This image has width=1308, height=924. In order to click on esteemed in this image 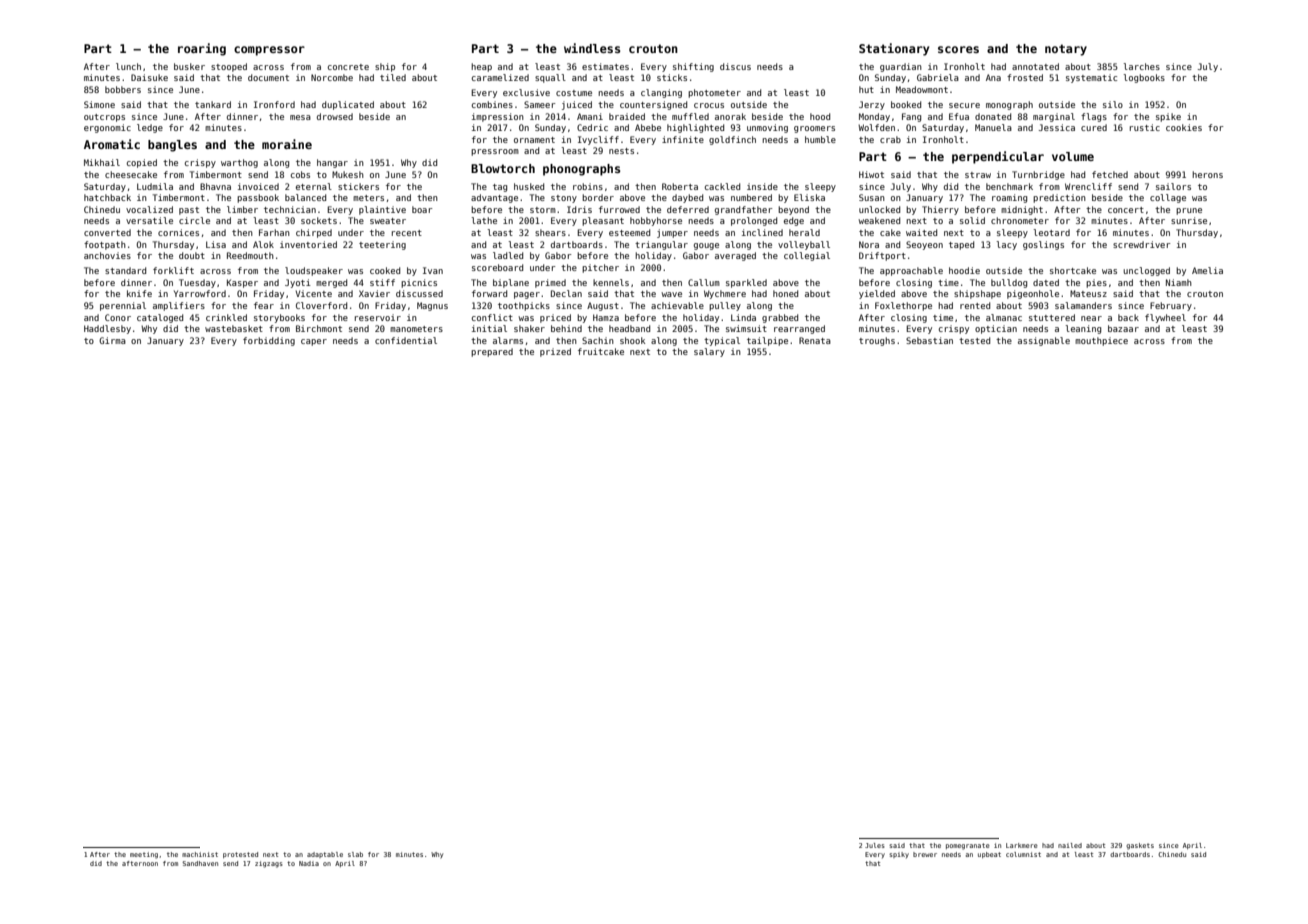, I will do `click(629, 232)`.
